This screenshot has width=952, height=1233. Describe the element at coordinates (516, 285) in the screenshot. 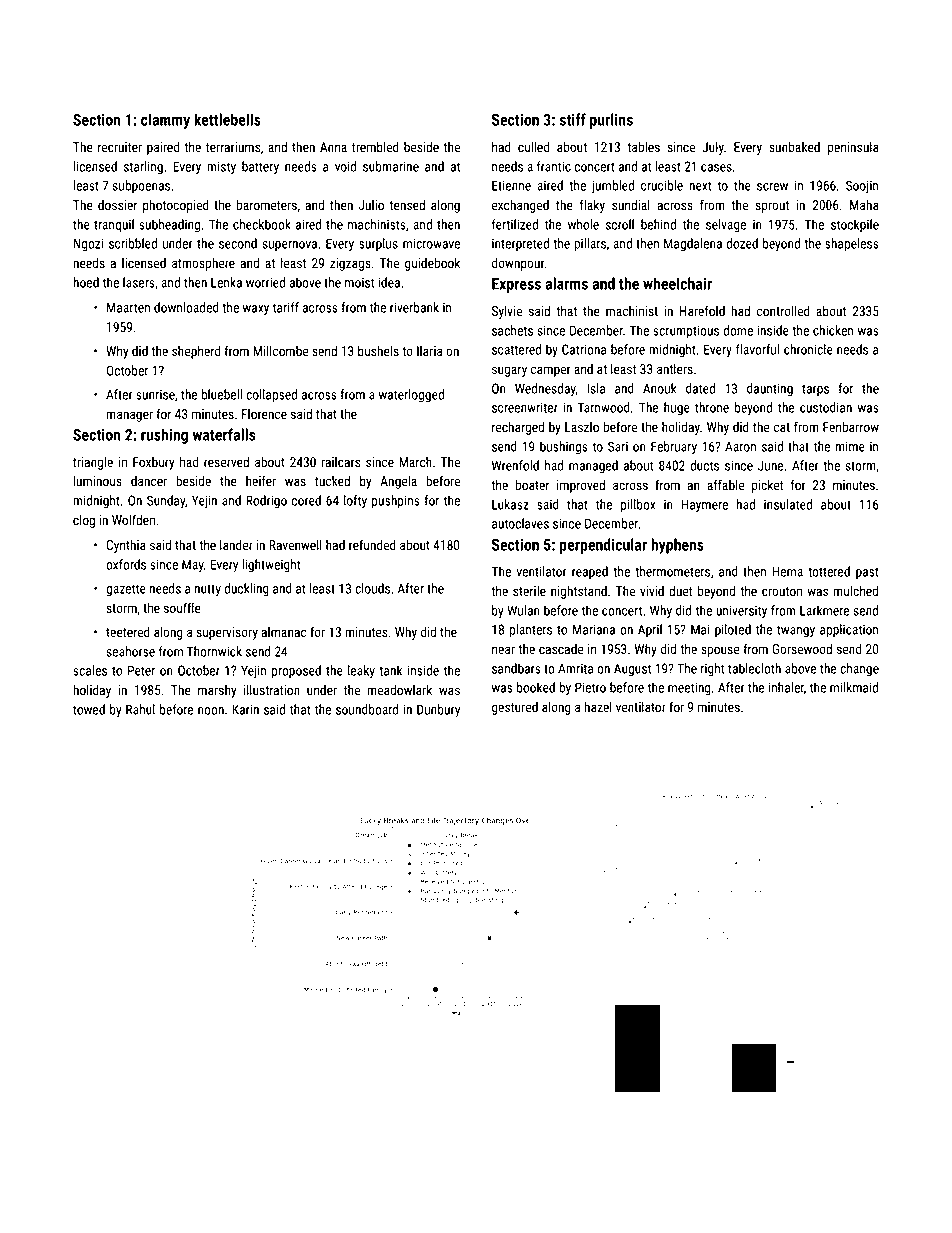

I see `Express` at that location.
